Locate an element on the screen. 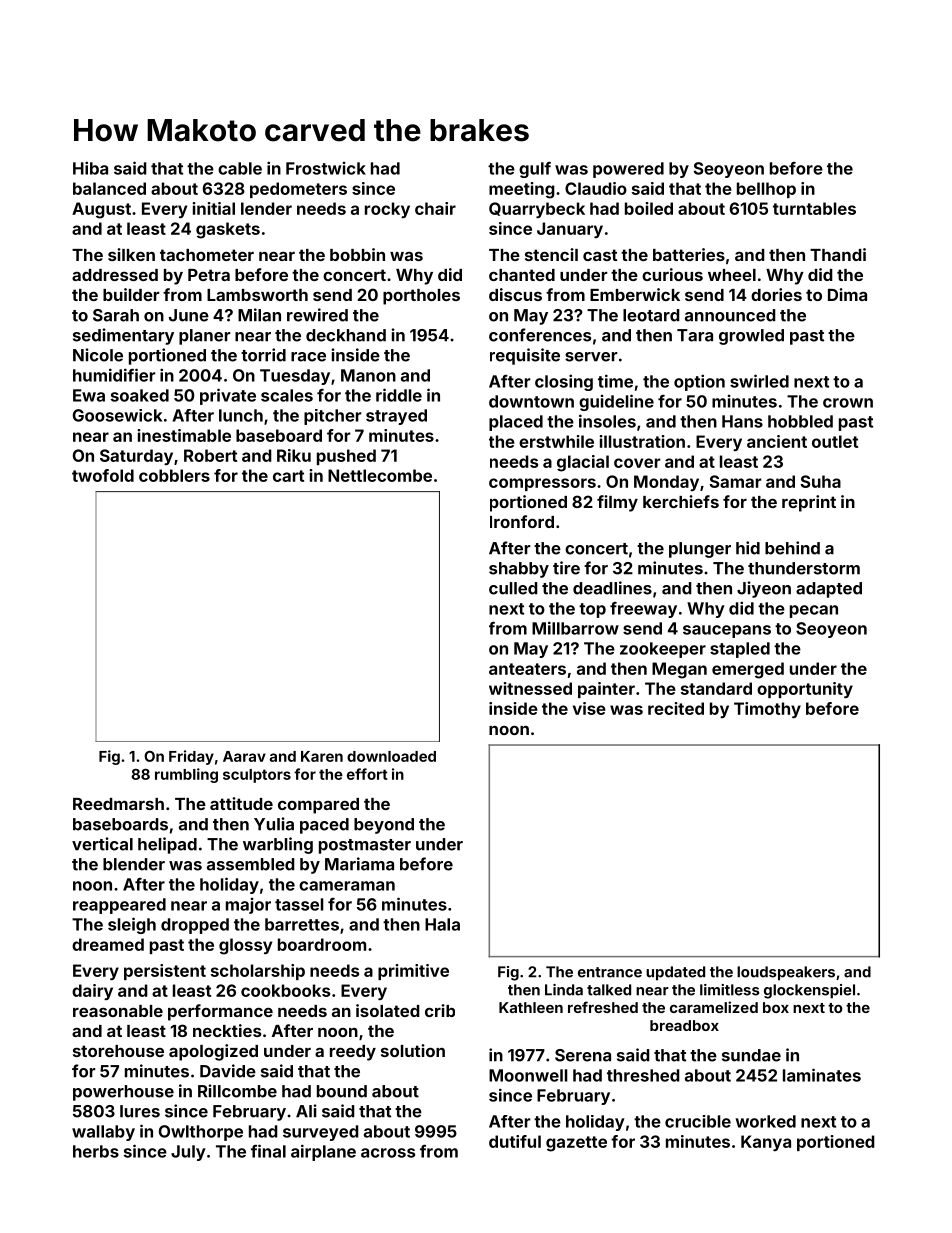  Petra is located at coordinates (209, 275).
